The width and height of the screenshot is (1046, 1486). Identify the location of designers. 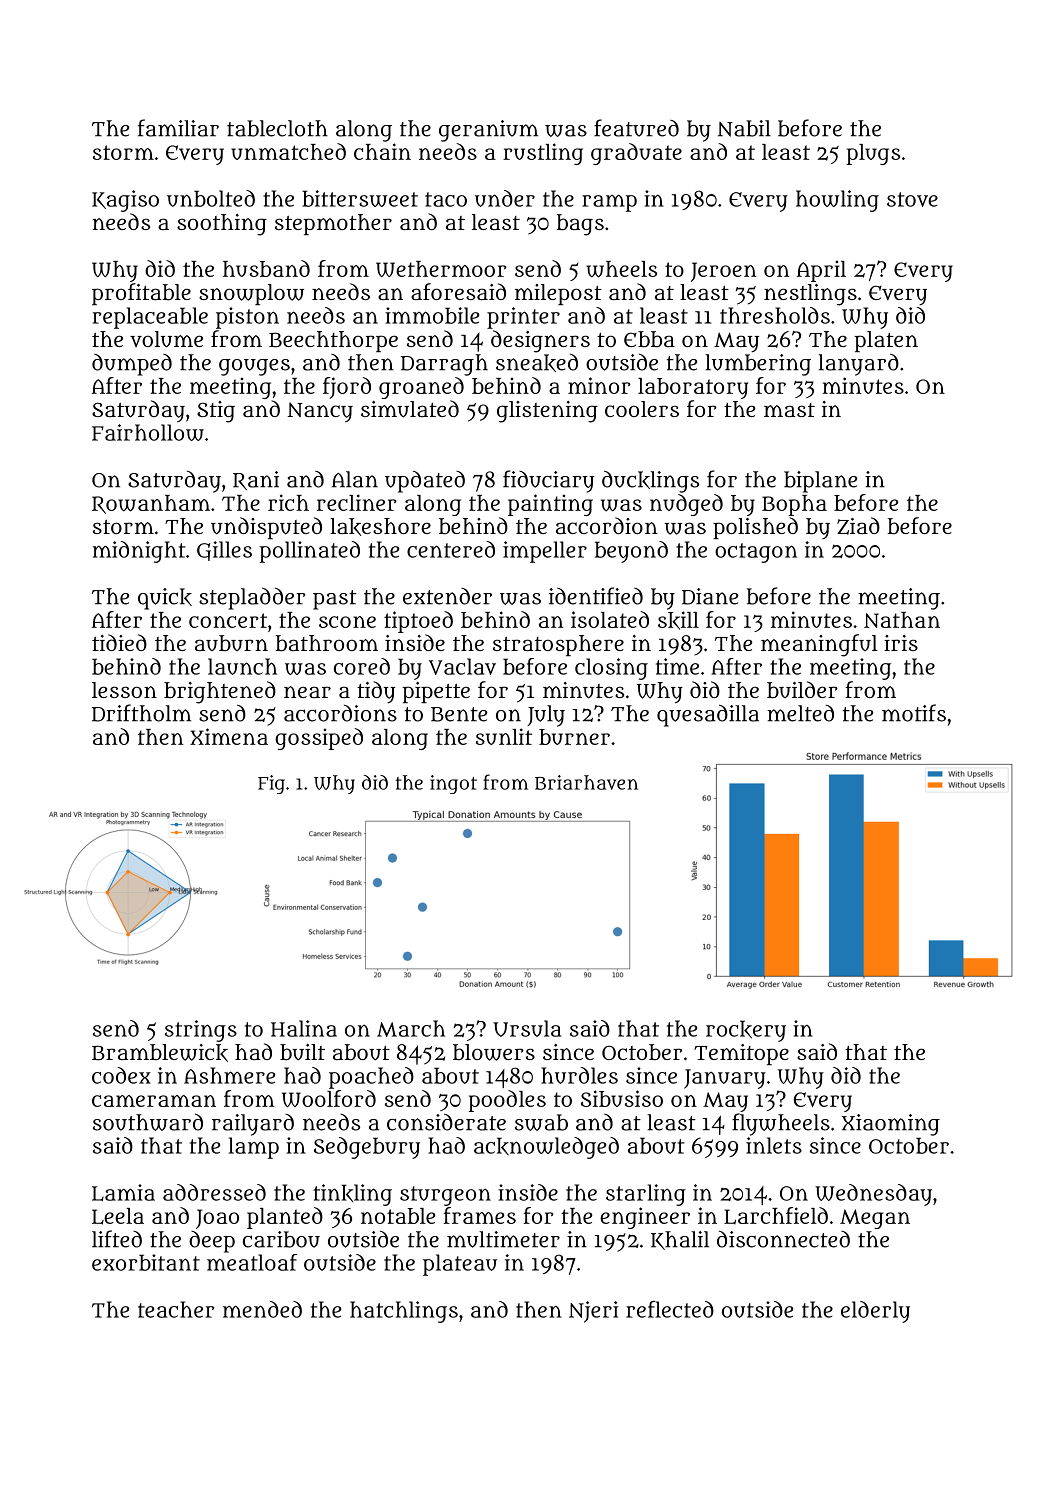
(540, 341).
